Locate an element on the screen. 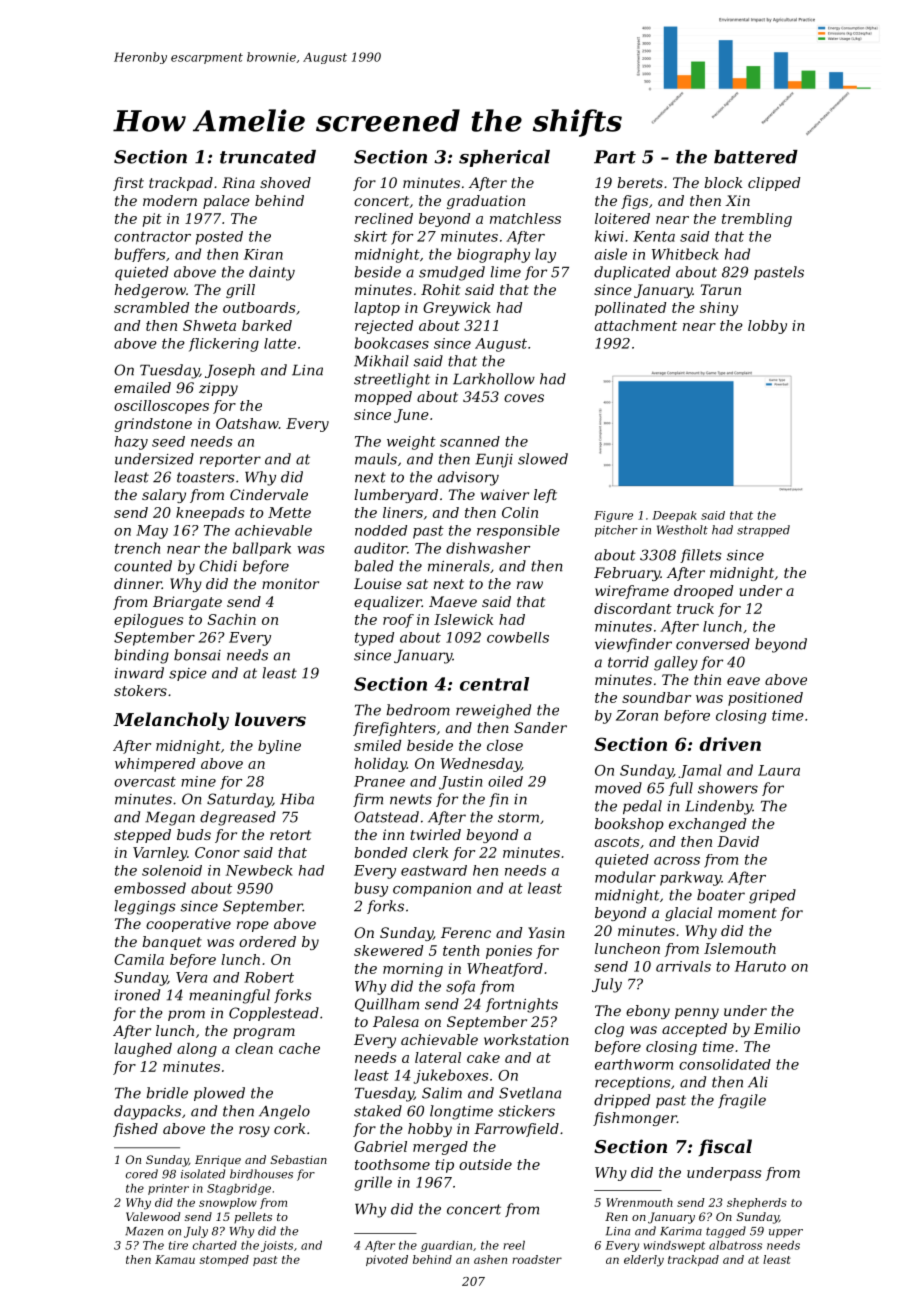  baled is located at coordinates (374, 566).
